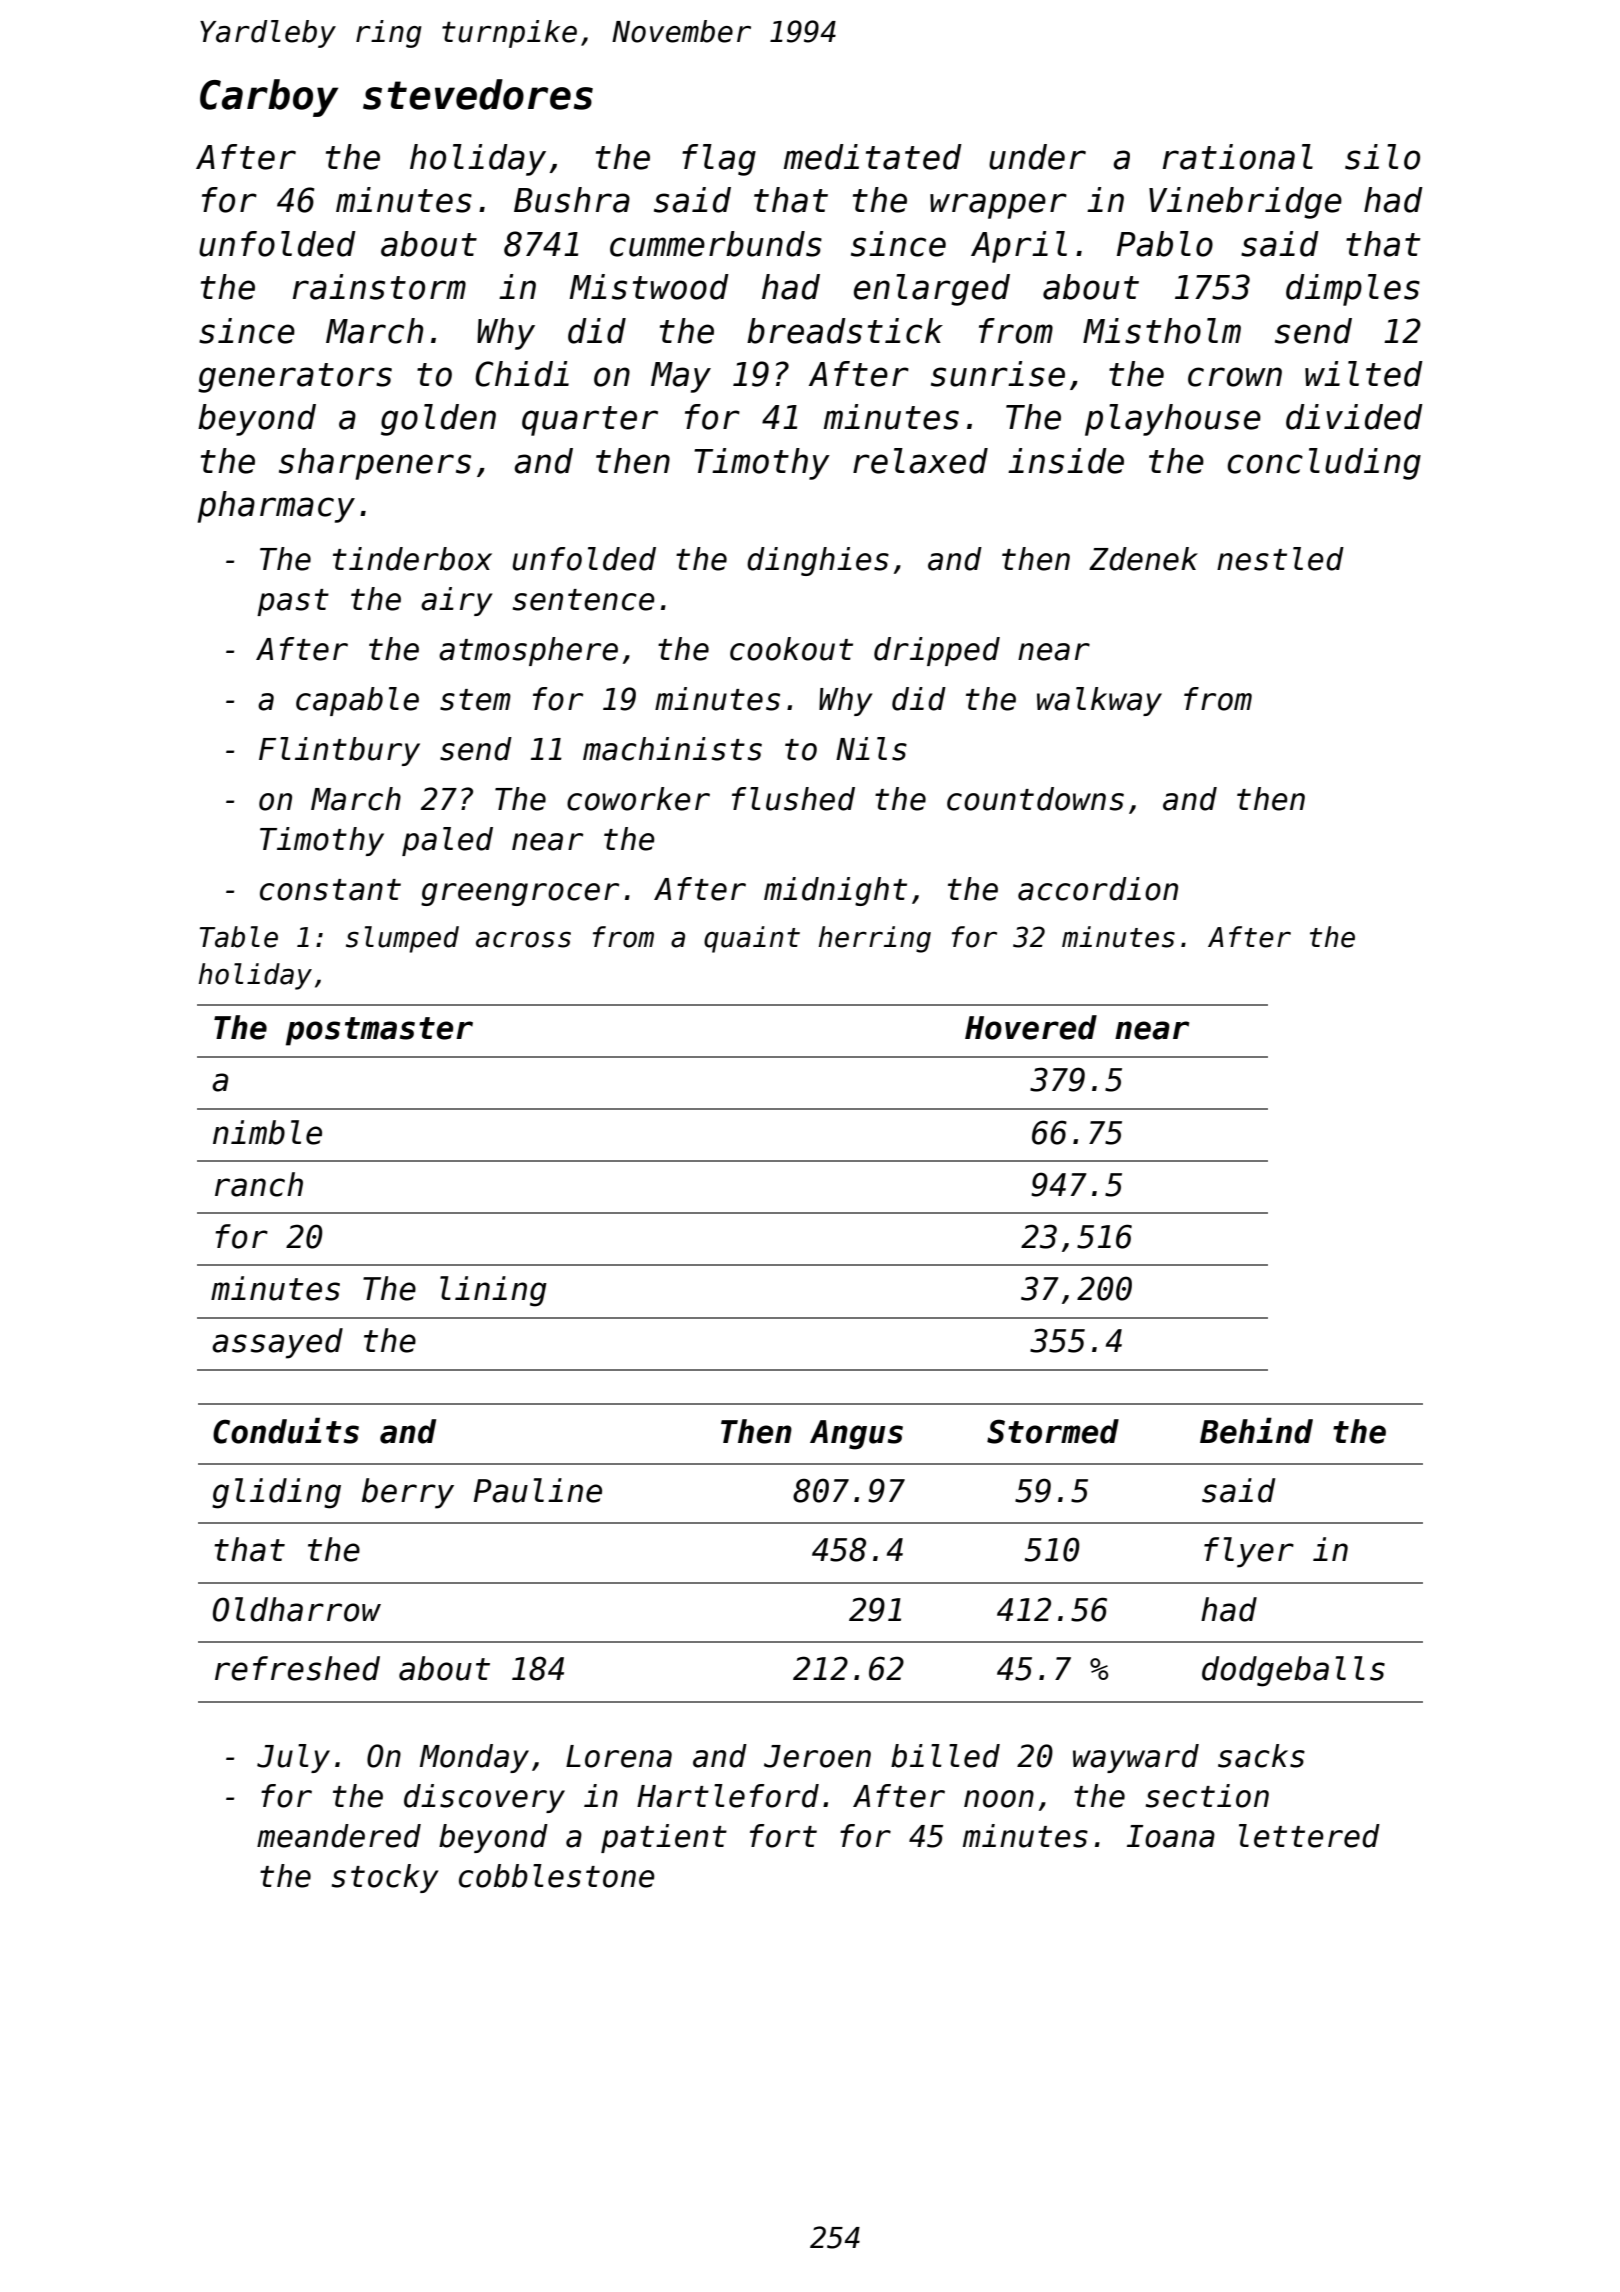 The width and height of the page is (1620, 2292). I want to click on gliding, so click(276, 1493).
